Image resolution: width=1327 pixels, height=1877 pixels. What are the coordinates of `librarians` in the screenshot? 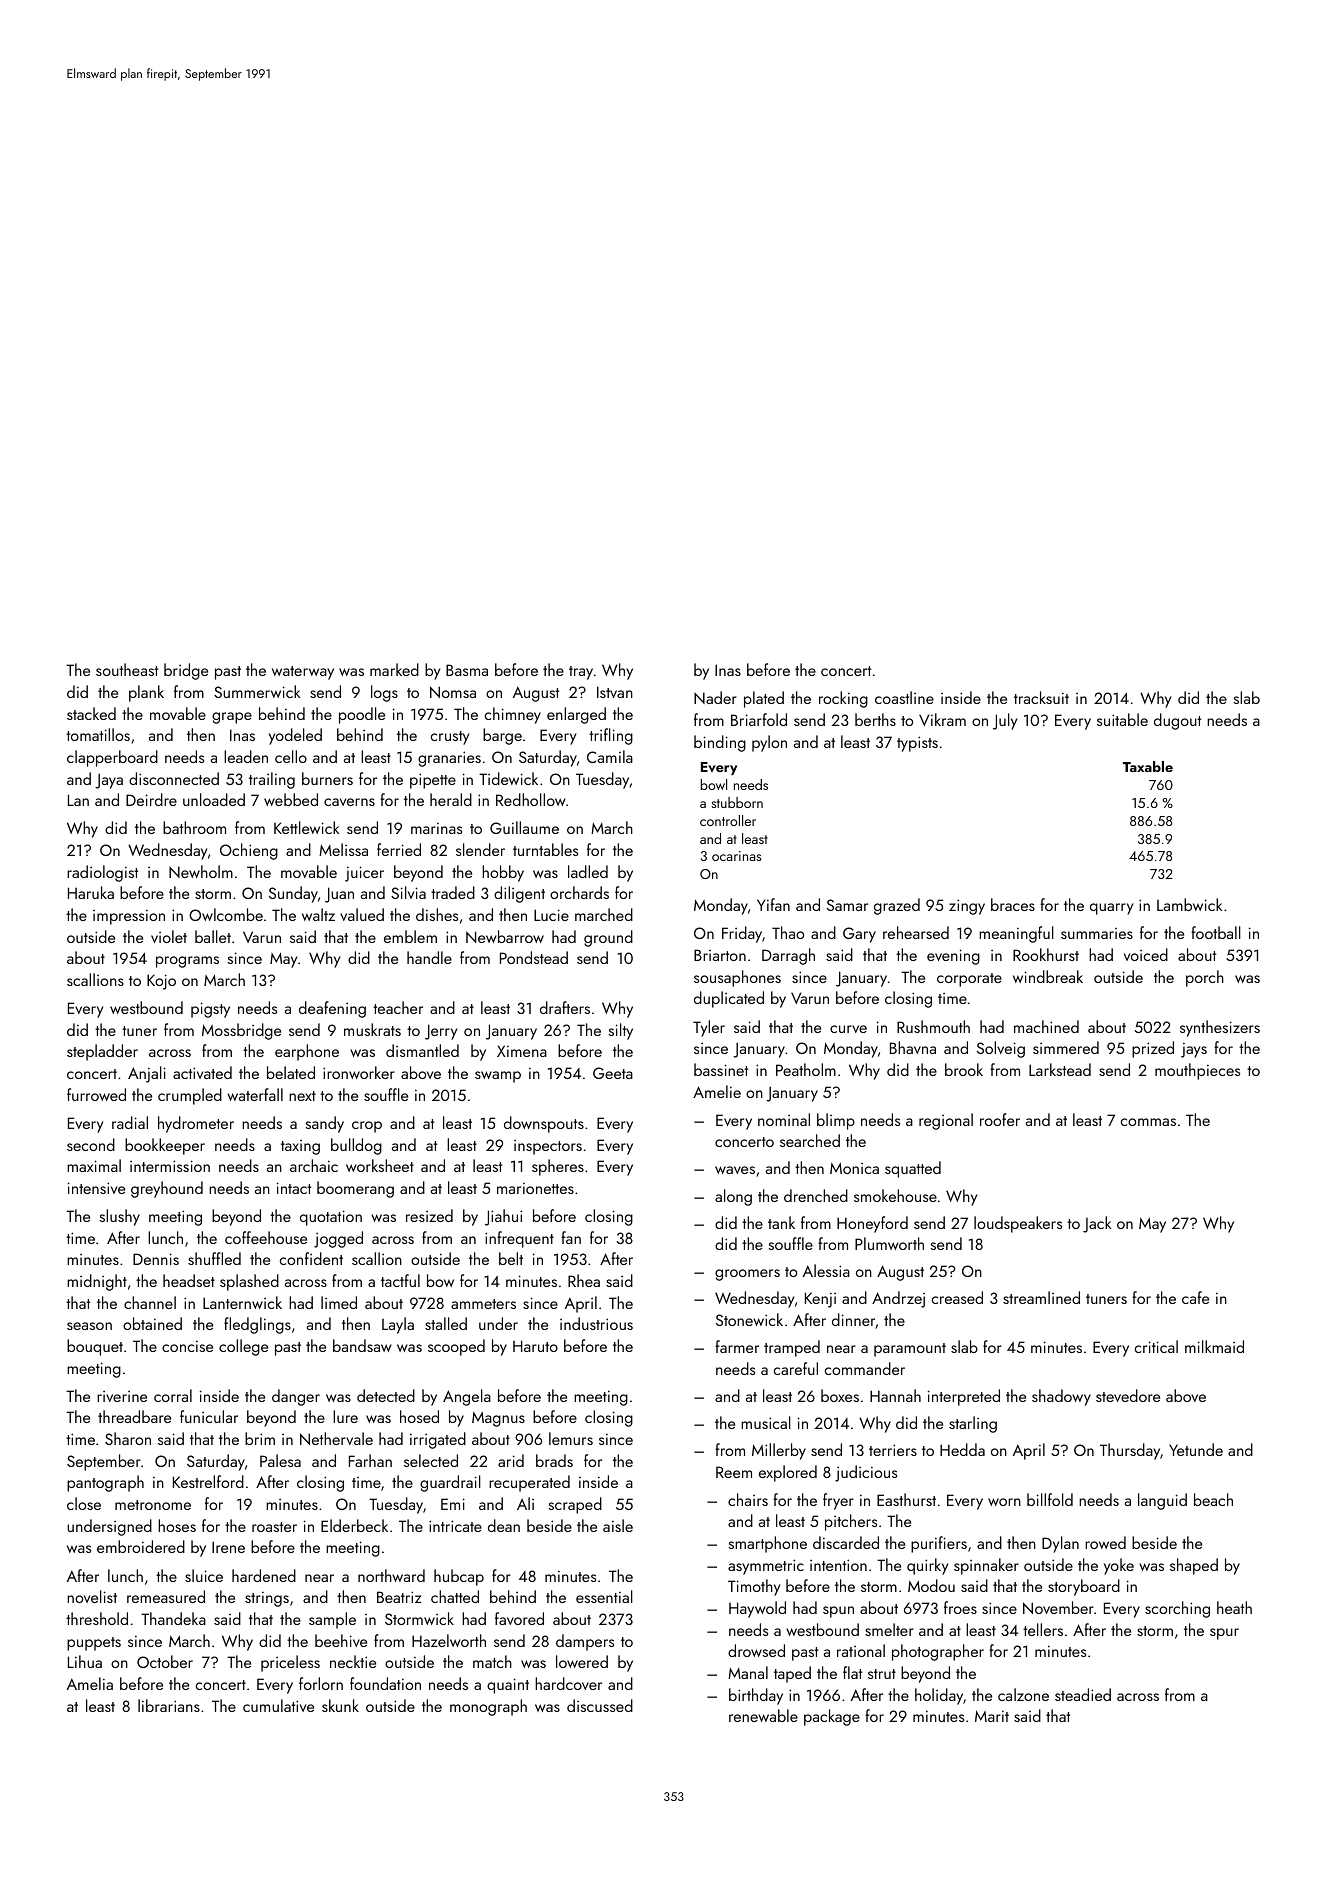 It's located at (169, 1705).
